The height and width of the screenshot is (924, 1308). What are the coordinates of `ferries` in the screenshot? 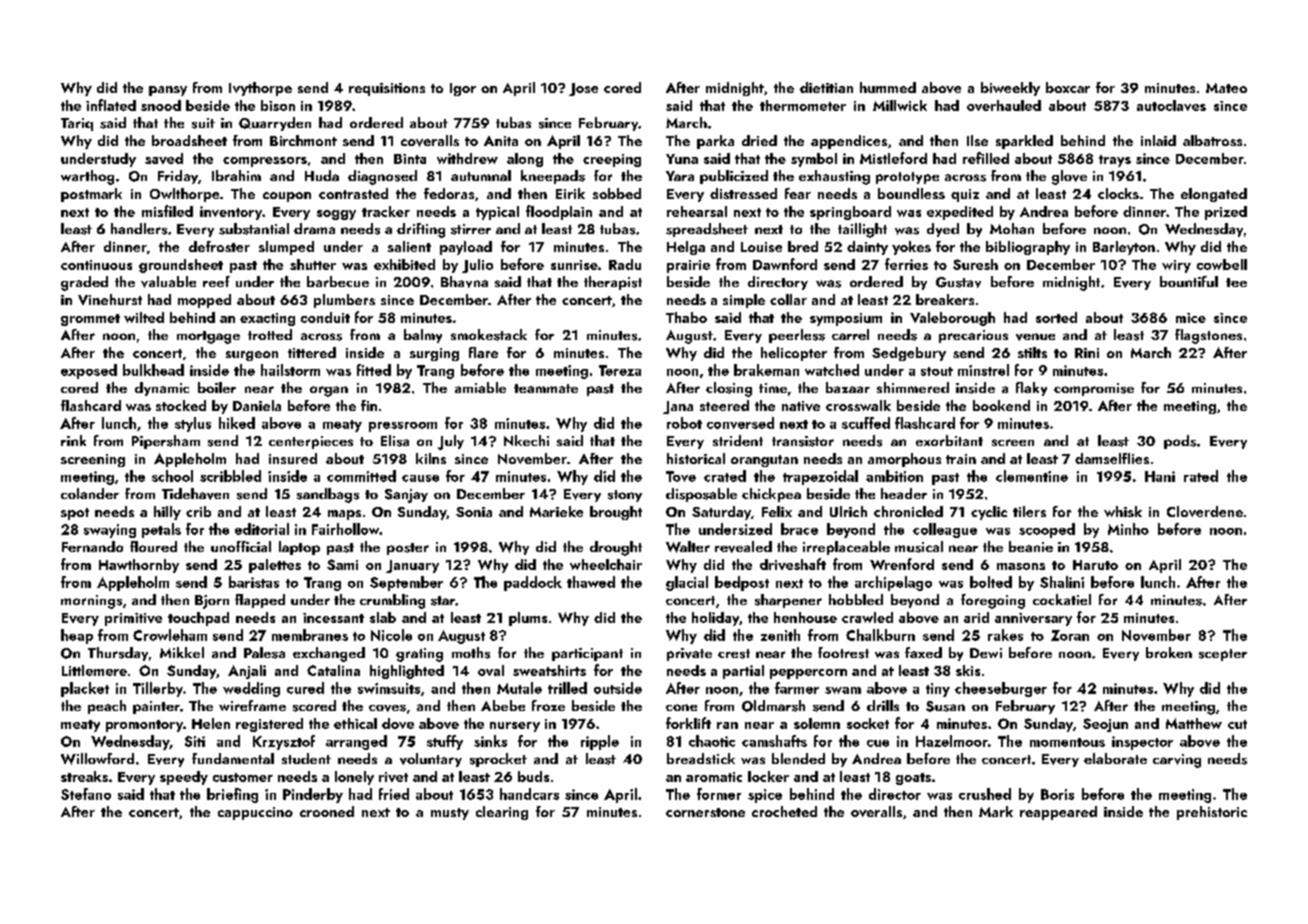 It's located at (906, 264).
